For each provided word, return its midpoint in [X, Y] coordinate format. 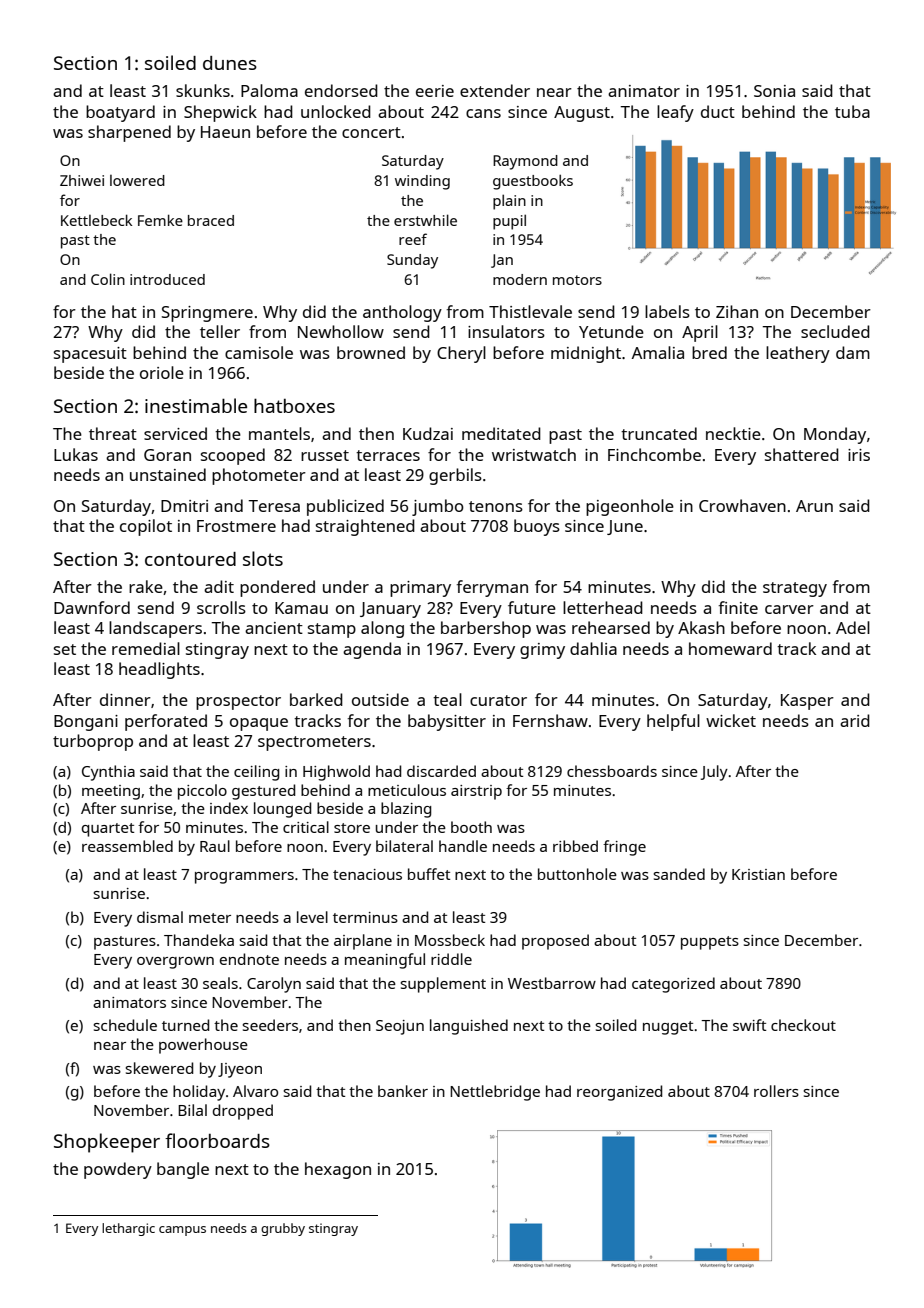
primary [420, 589]
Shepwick [220, 113]
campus [182, 1231]
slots [263, 558]
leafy [675, 113]
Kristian [758, 874]
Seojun [400, 1027]
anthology [402, 313]
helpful [673, 722]
